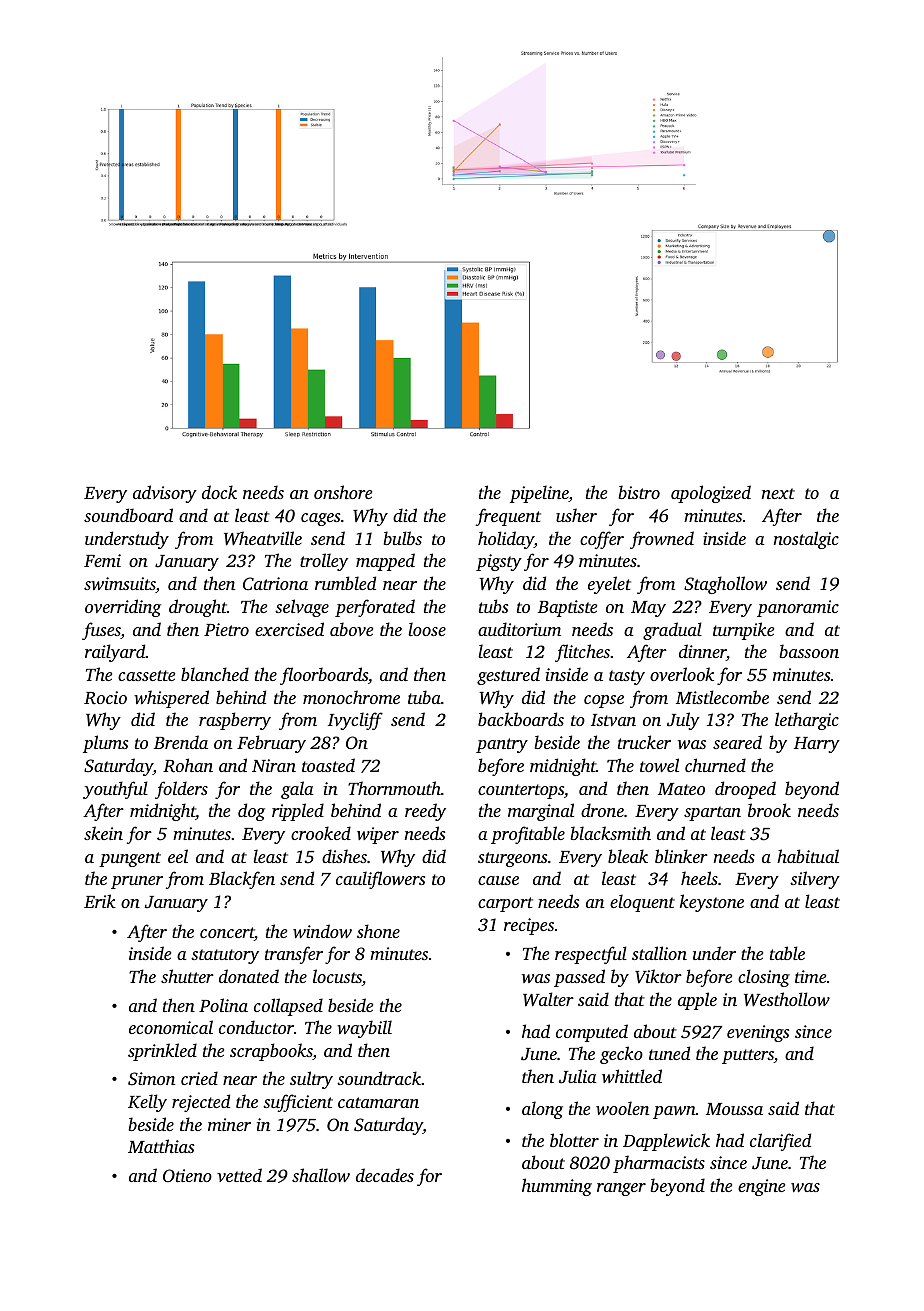 The width and height of the image is (924, 1311). I want to click on vetted, so click(239, 1175).
